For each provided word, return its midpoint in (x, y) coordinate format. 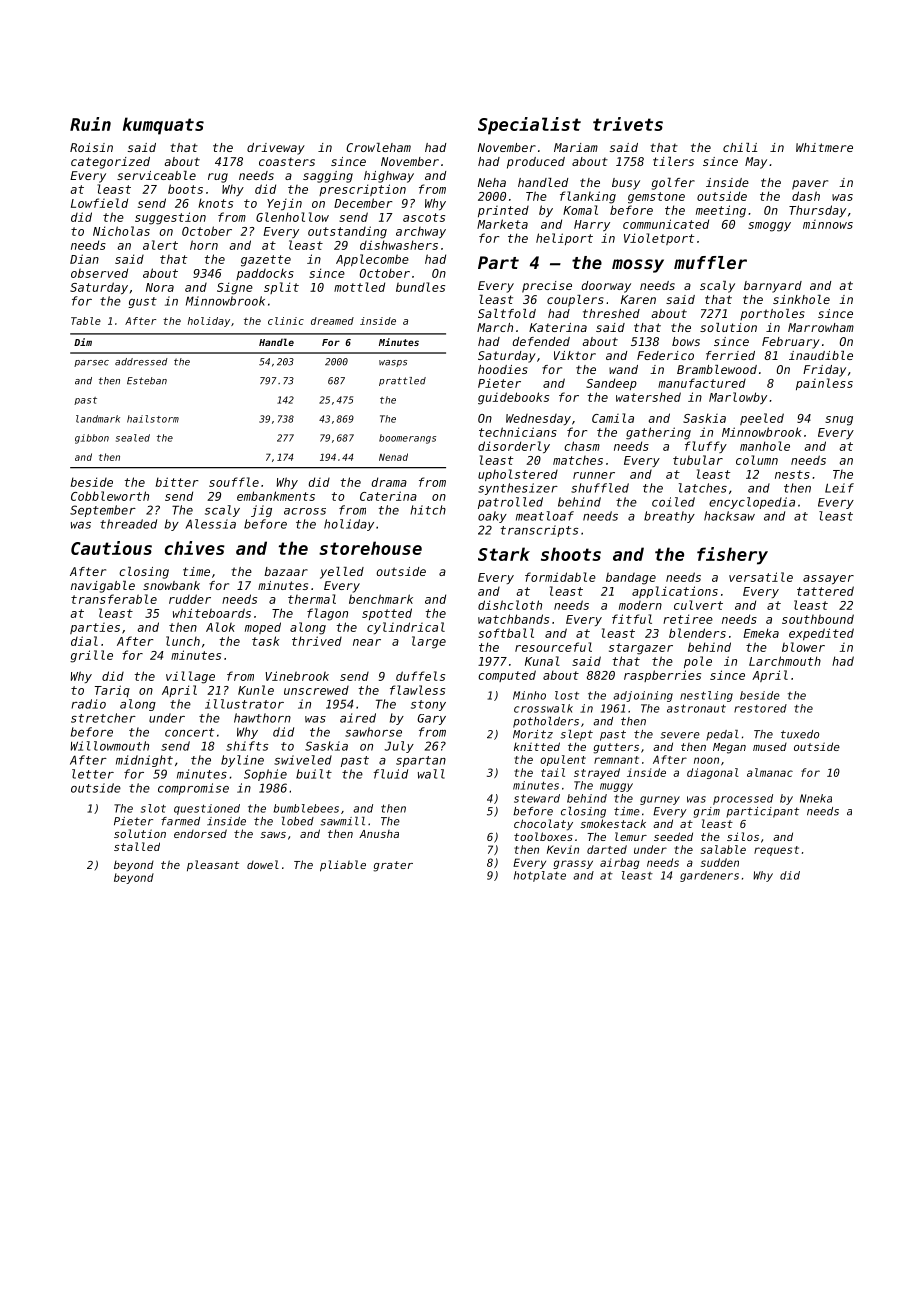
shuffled (600, 488)
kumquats (163, 126)
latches (703, 488)
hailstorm (153, 419)
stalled (137, 846)
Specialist (529, 126)
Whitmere (824, 147)
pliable (343, 866)
